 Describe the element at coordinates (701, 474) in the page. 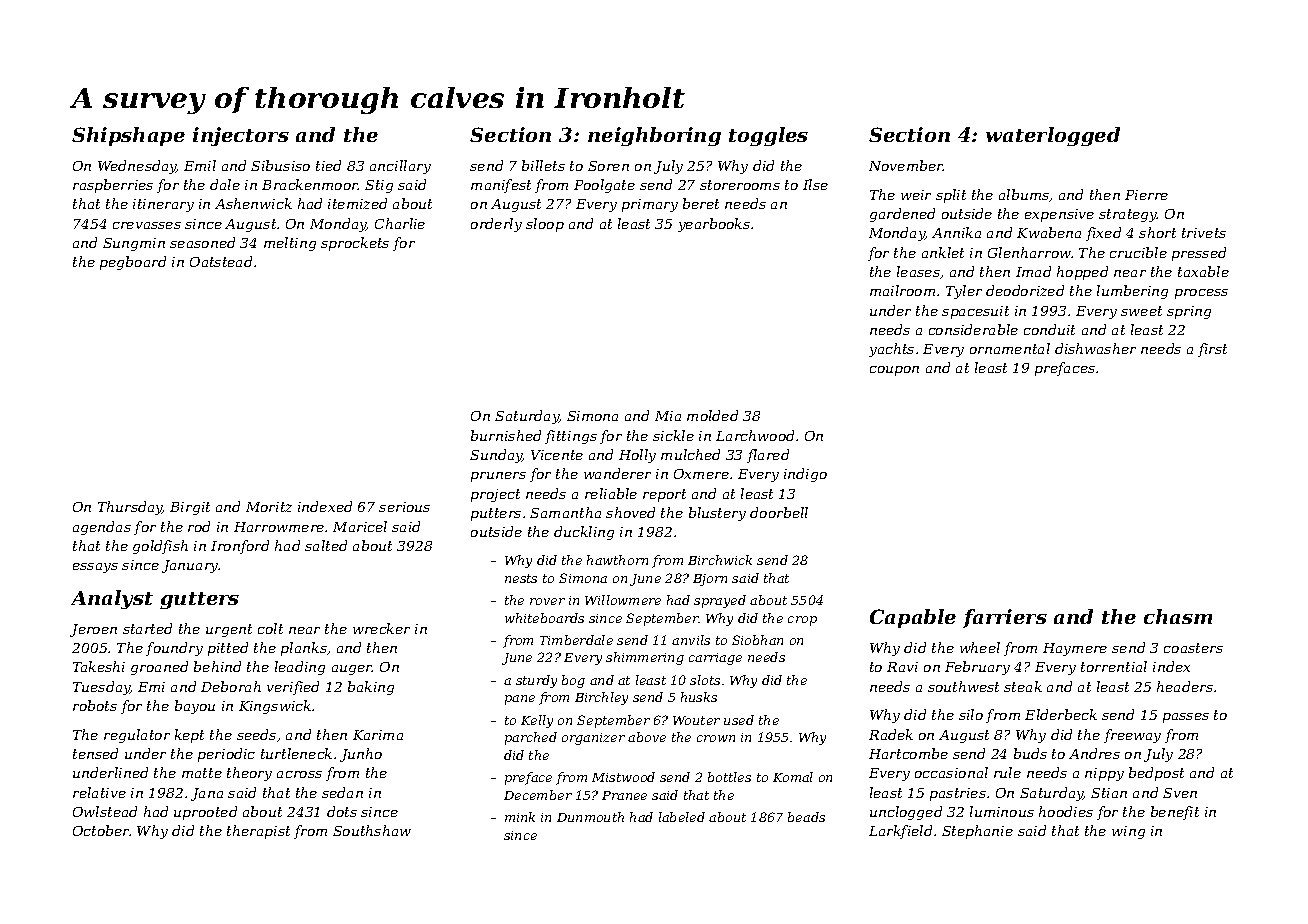

I see `Oxmere` at that location.
